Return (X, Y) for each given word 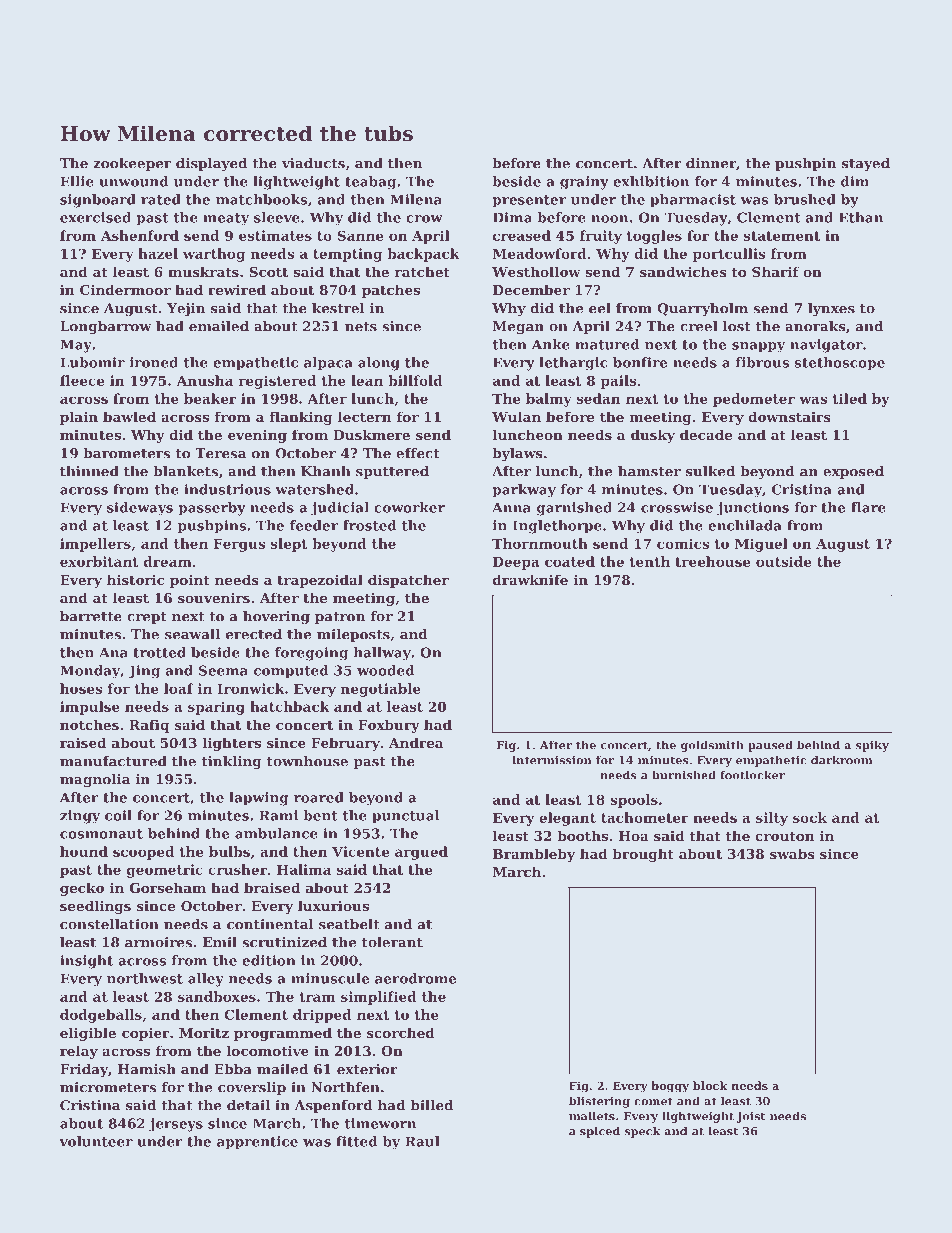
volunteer (96, 1141)
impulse (90, 708)
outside (783, 561)
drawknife (530, 579)
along (379, 364)
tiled (850, 398)
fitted (356, 1141)
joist (751, 1117)
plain (79, 418)
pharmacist (693, 201)
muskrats (203, 271)
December (531, 289)
